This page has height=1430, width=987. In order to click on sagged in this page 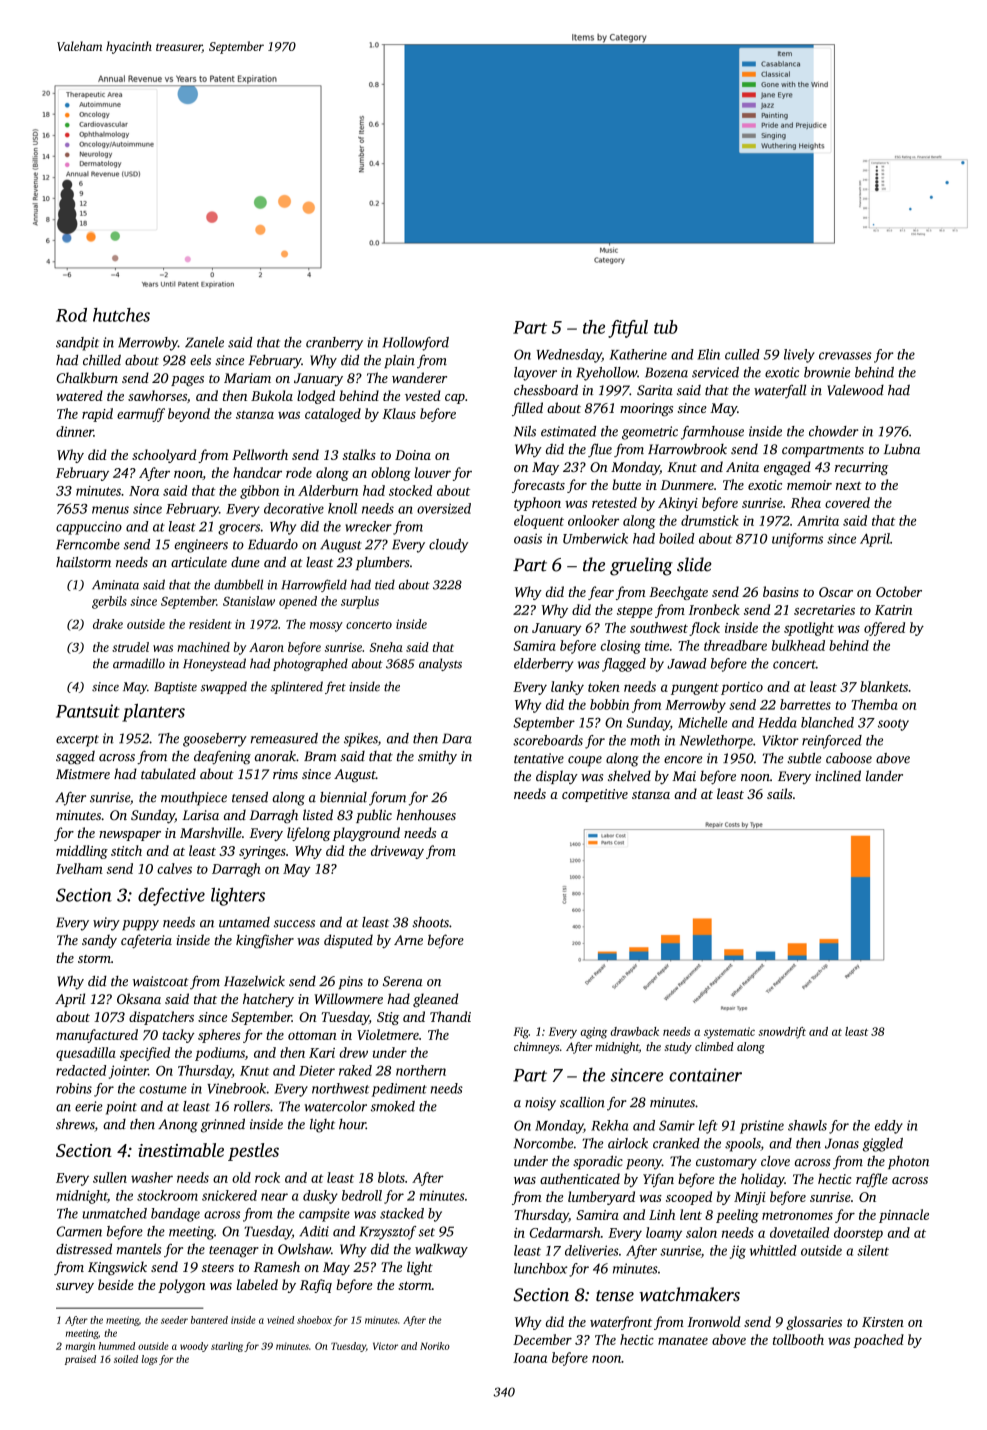, I will do `click(75, 758)`.
